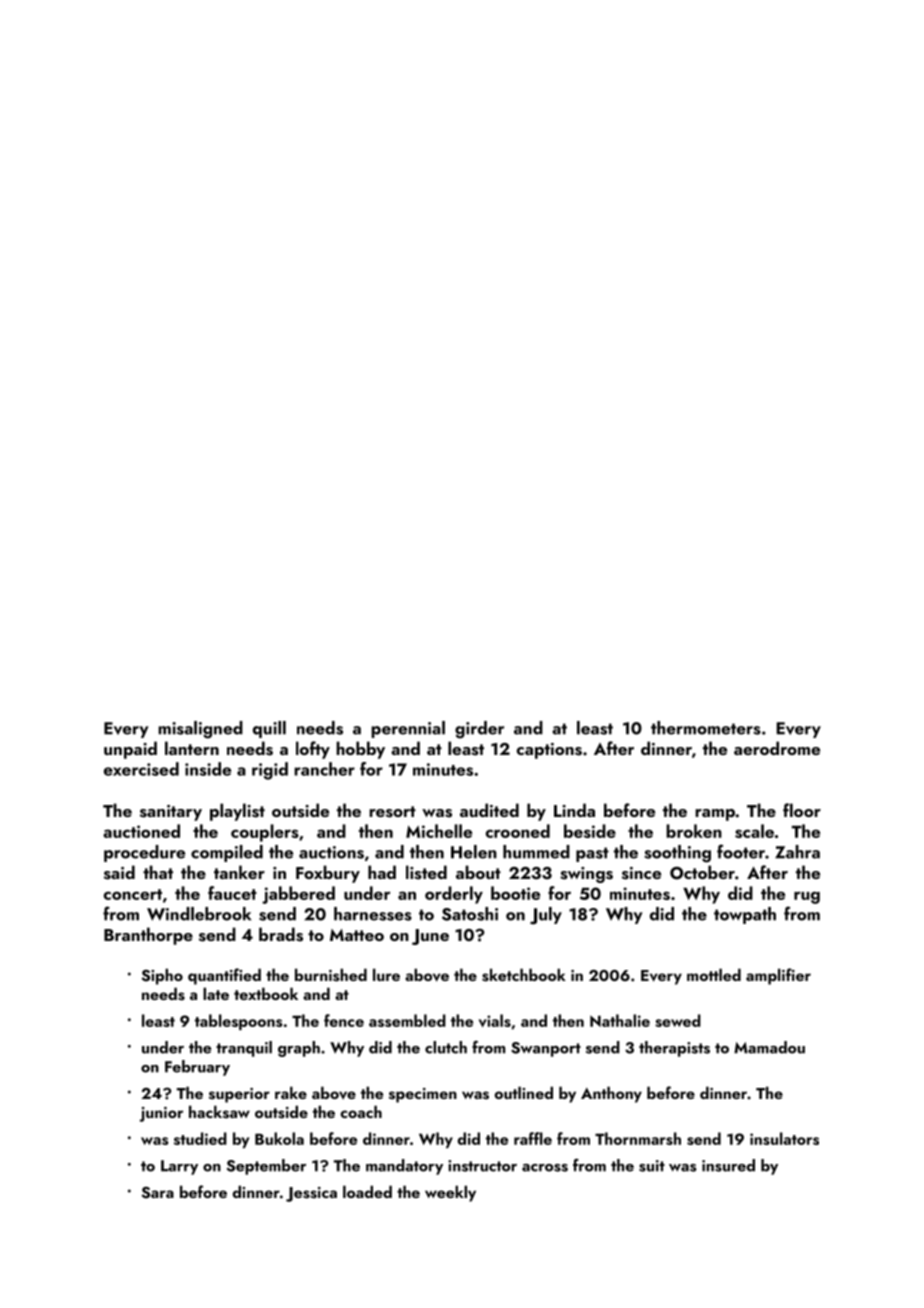  I want to click on textbook, so click(266, 993).
